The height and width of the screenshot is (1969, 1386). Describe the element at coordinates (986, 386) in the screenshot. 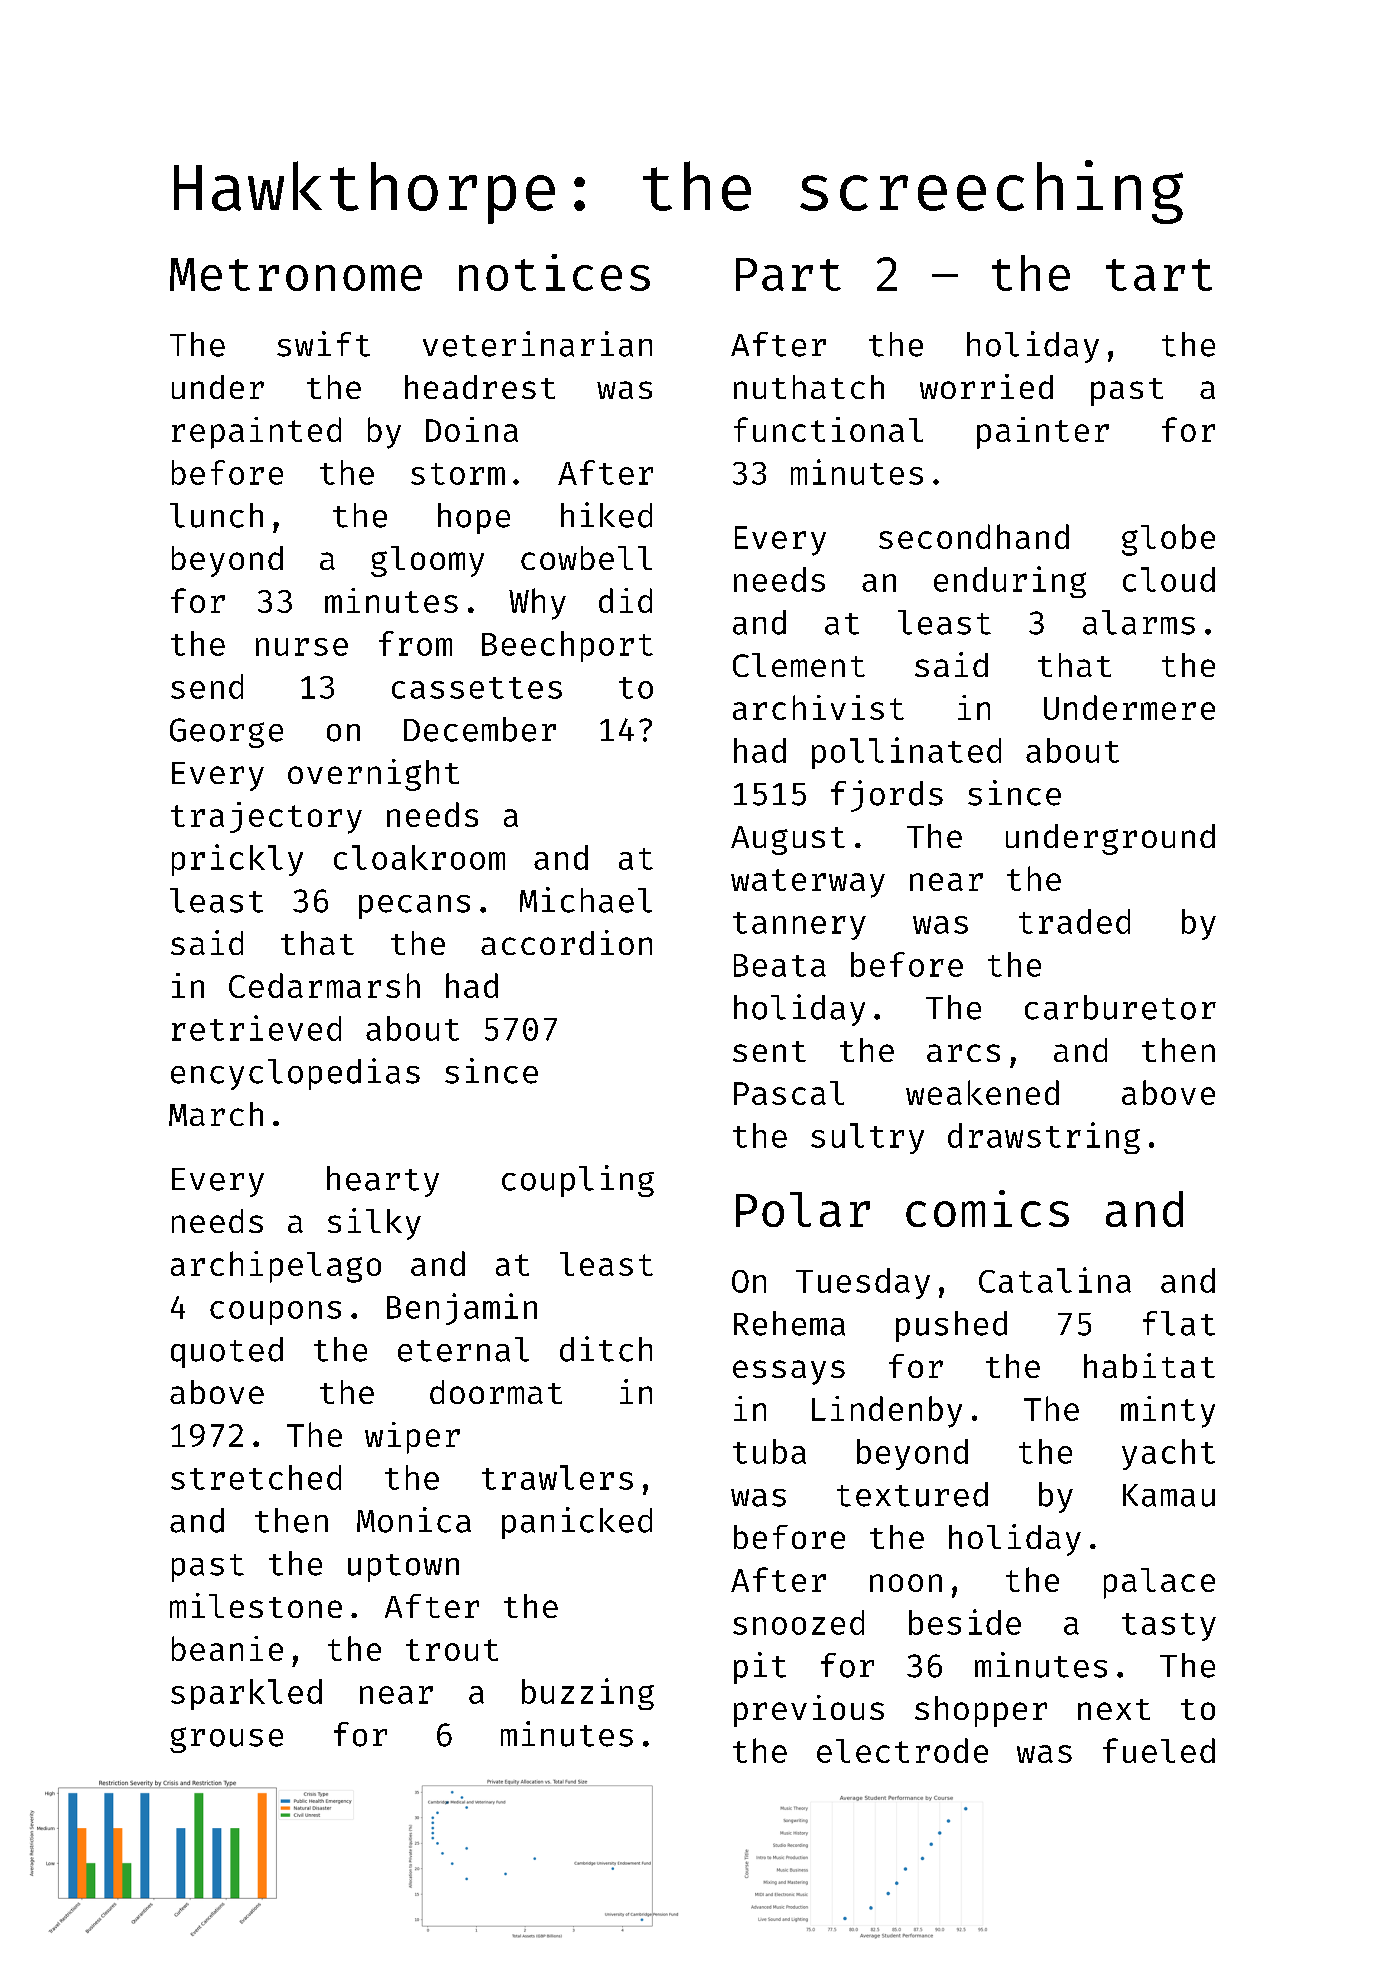

I see `worried` at that location.
